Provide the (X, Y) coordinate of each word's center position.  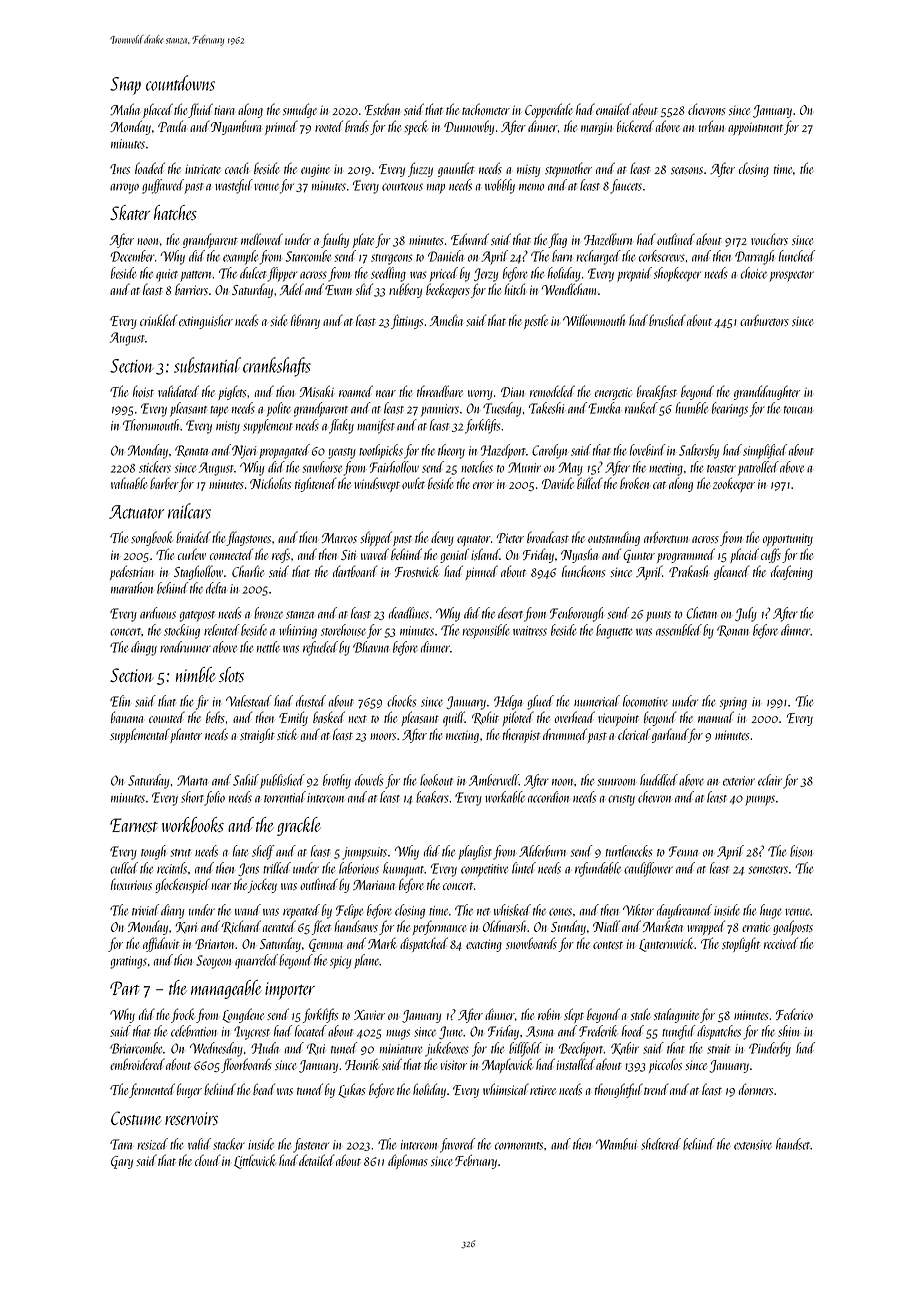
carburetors (764, 320)
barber (164, 483)
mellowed (262, 239)
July (746, 614)
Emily (293, 718)
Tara (121, 1144)
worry (480, 395)
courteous (402, 187)
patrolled (758, 468)
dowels (369, 780)
